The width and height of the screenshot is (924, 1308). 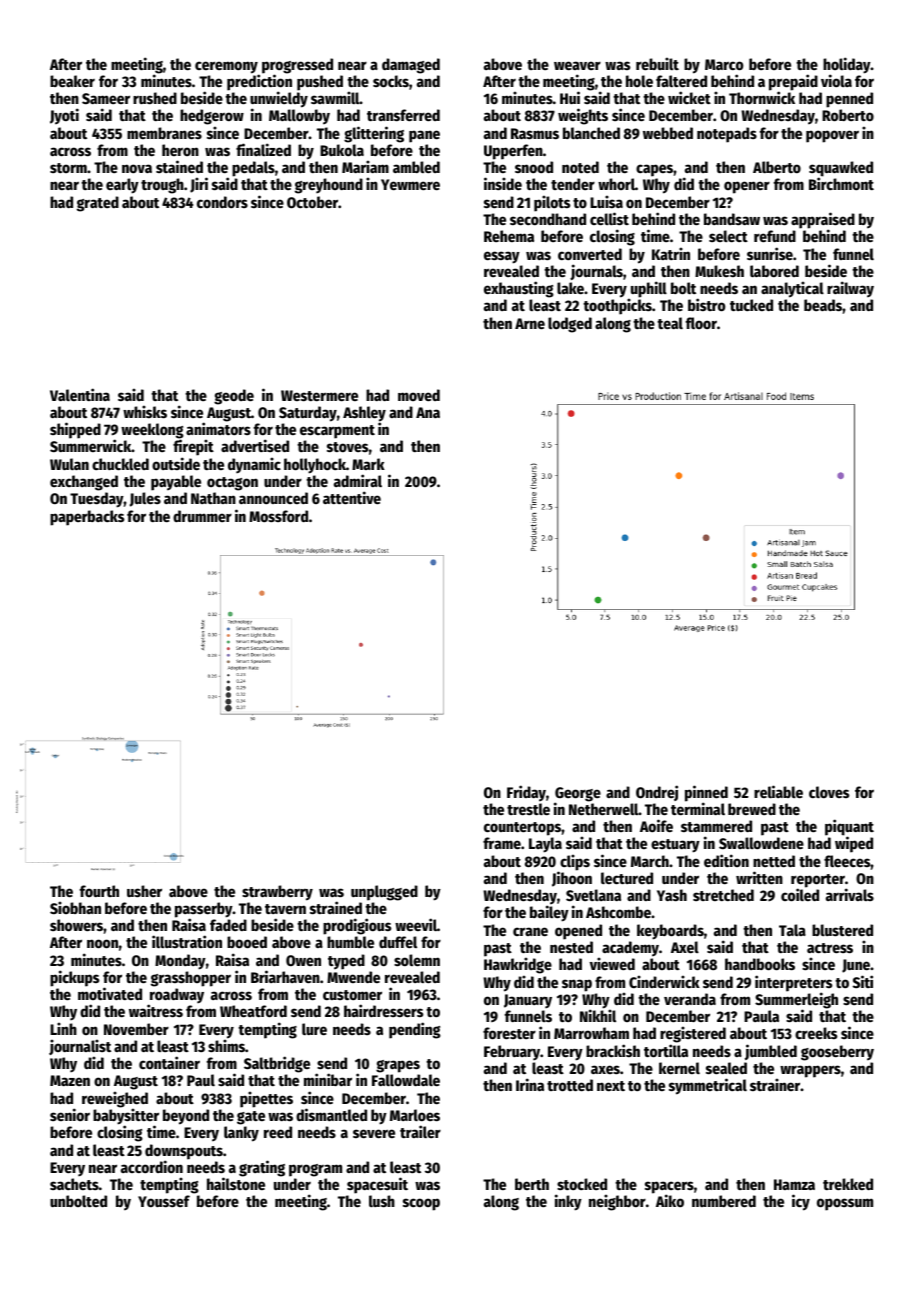 What do you see at coordinates (419, 395) in the screenshot?
I see `moved` at bounding box center [419, 395].
